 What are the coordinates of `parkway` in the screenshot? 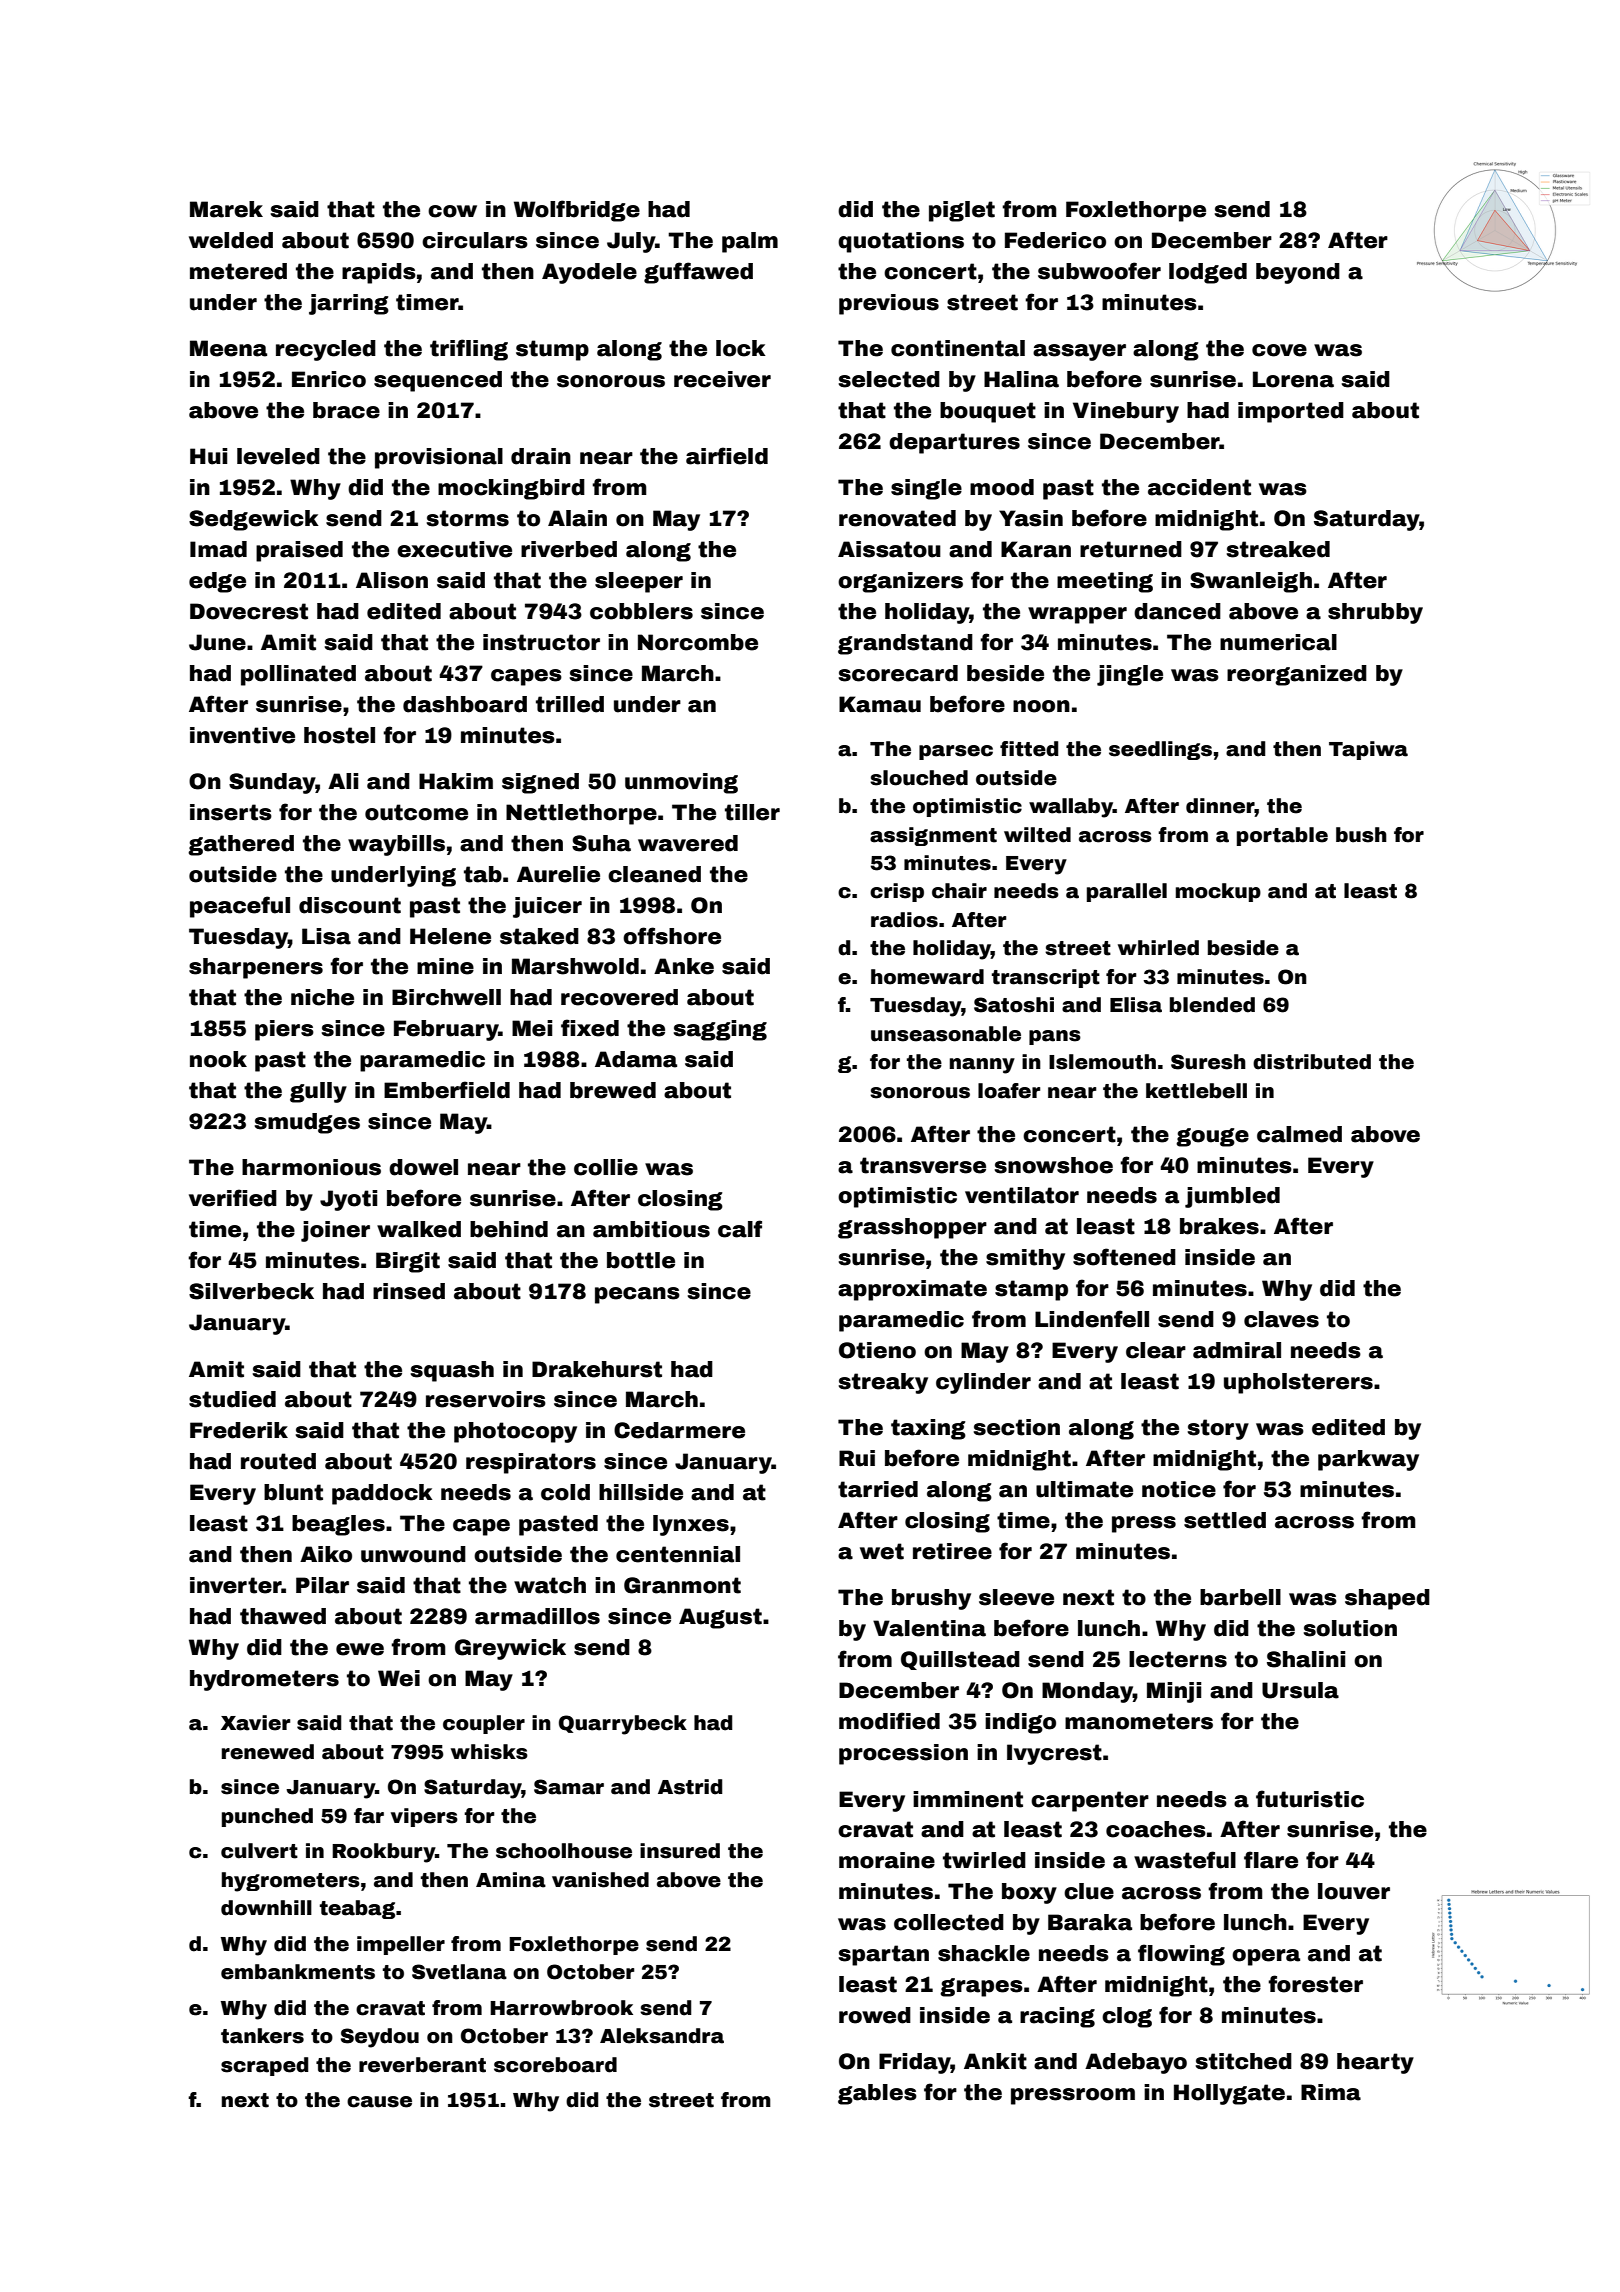 It's located at (1368, 1460).
